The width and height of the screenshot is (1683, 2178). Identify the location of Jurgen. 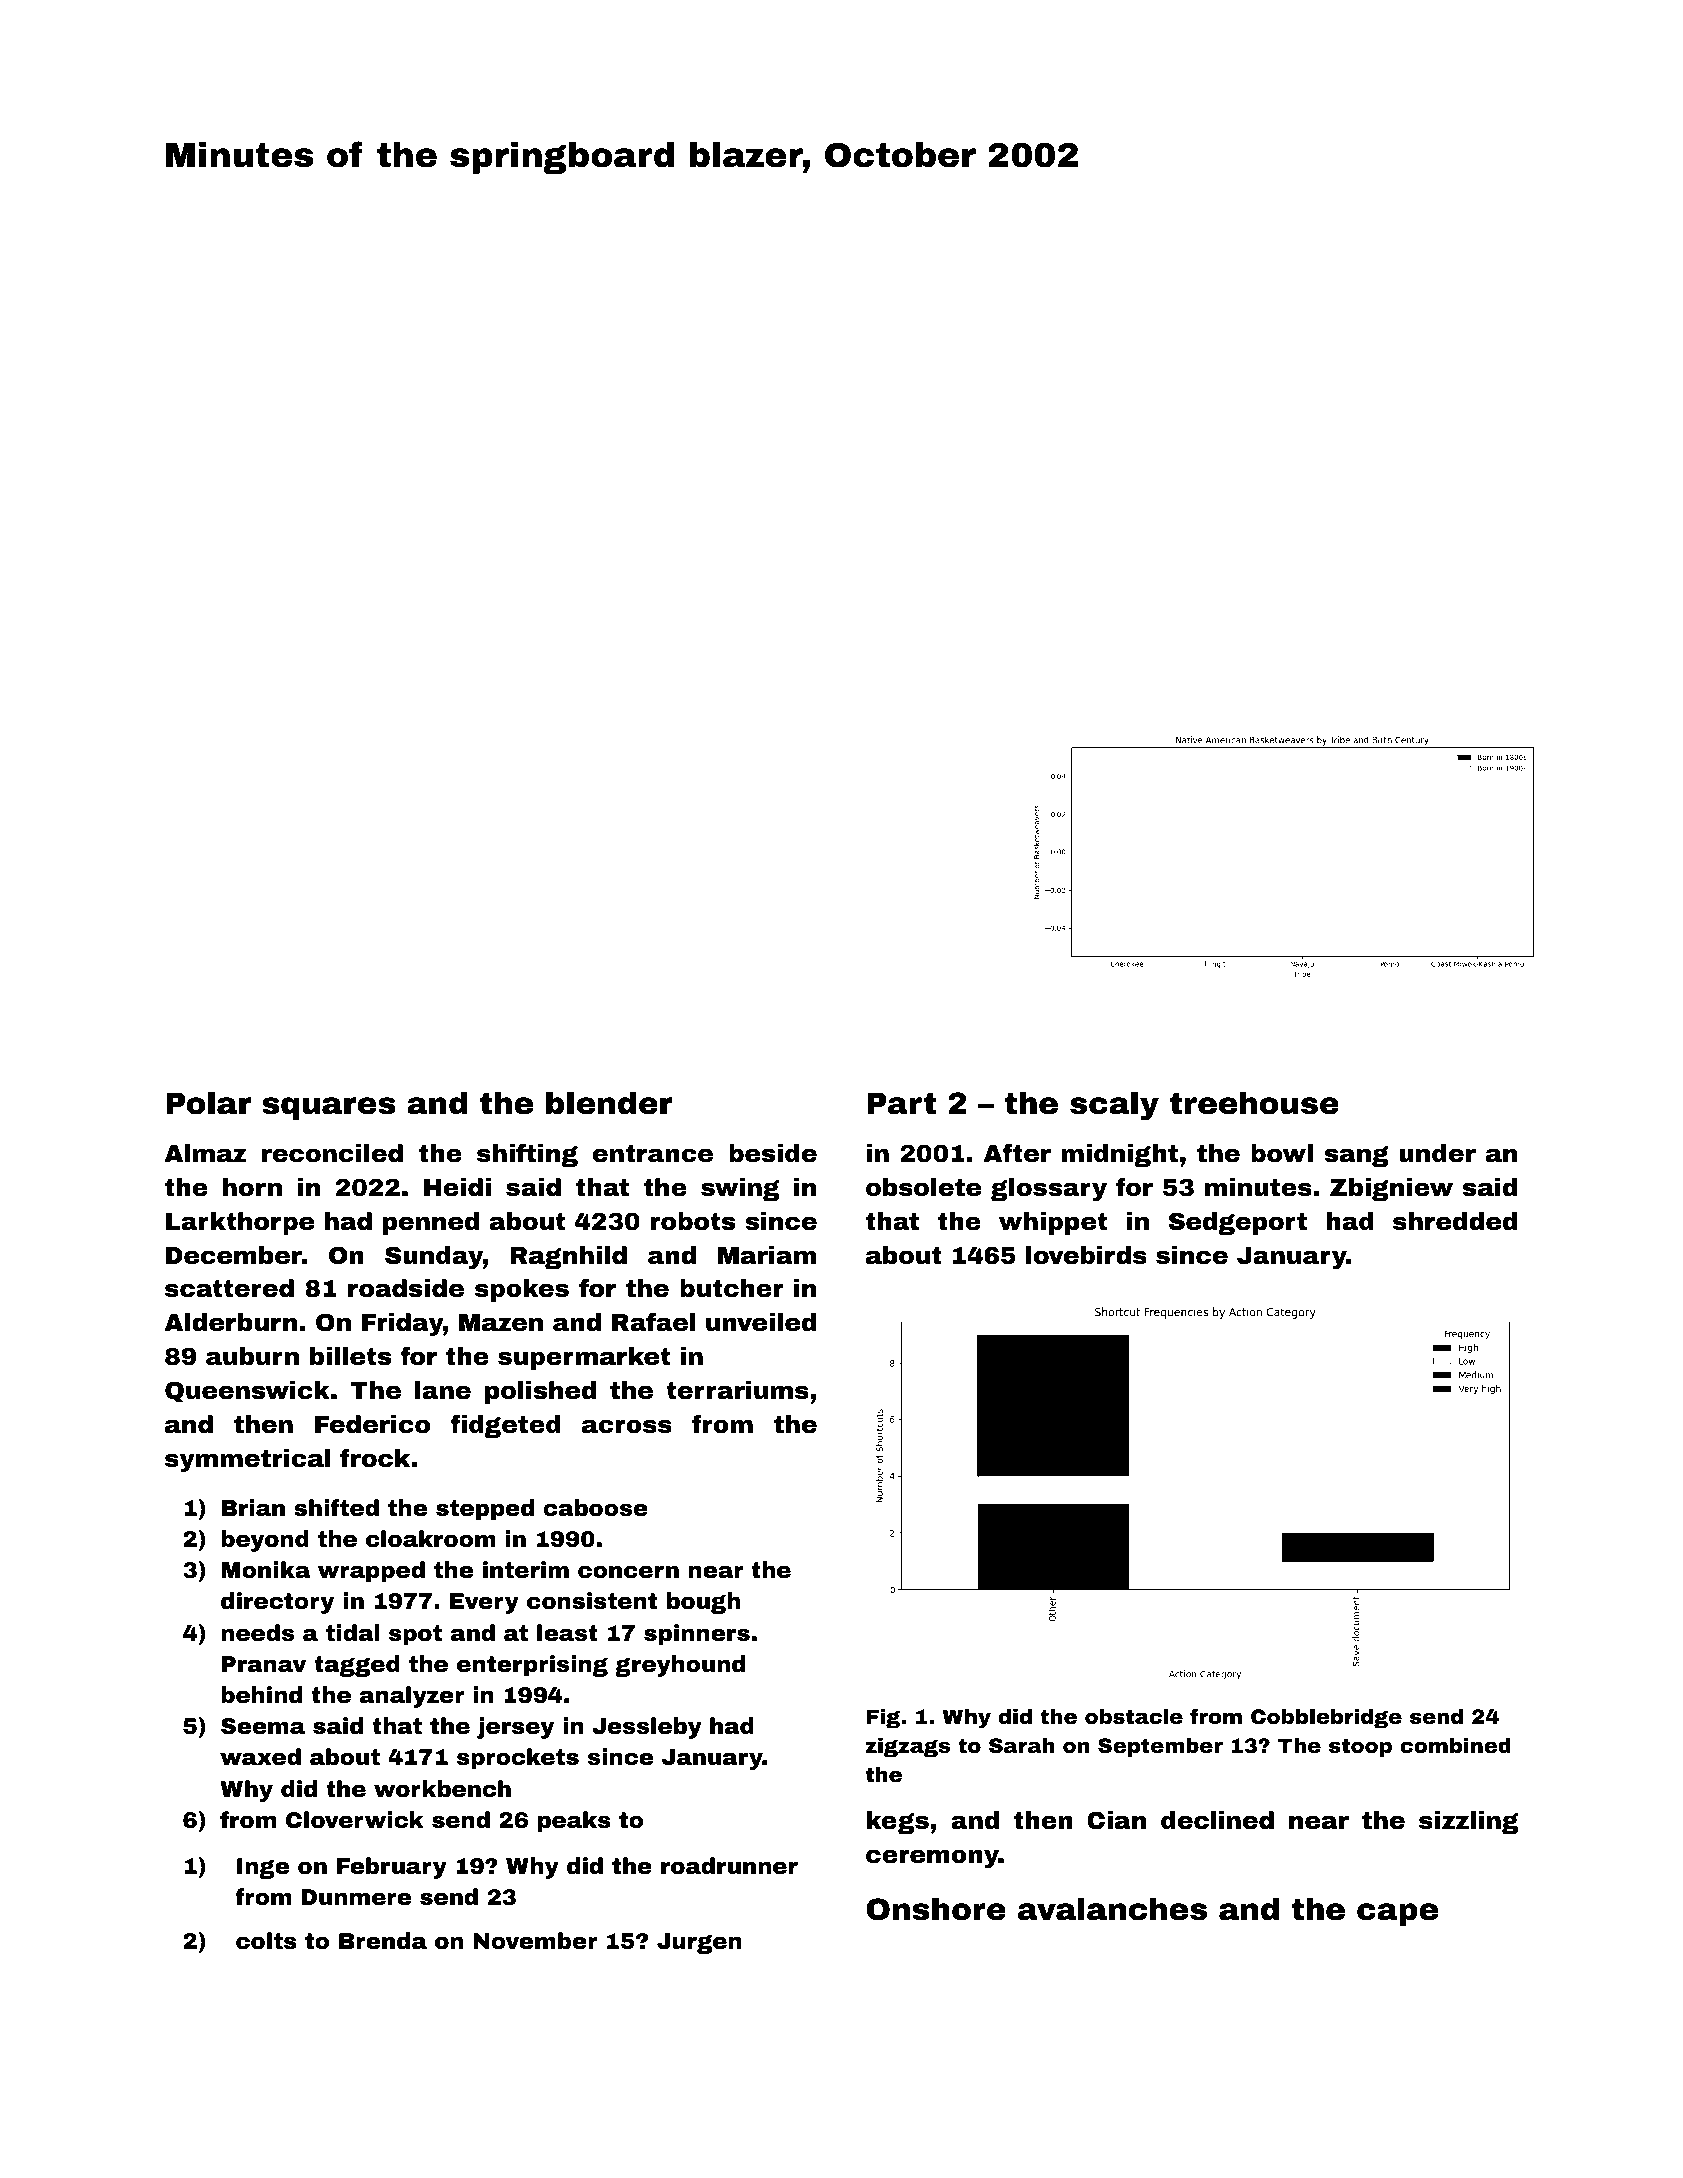
(699, 1943).
